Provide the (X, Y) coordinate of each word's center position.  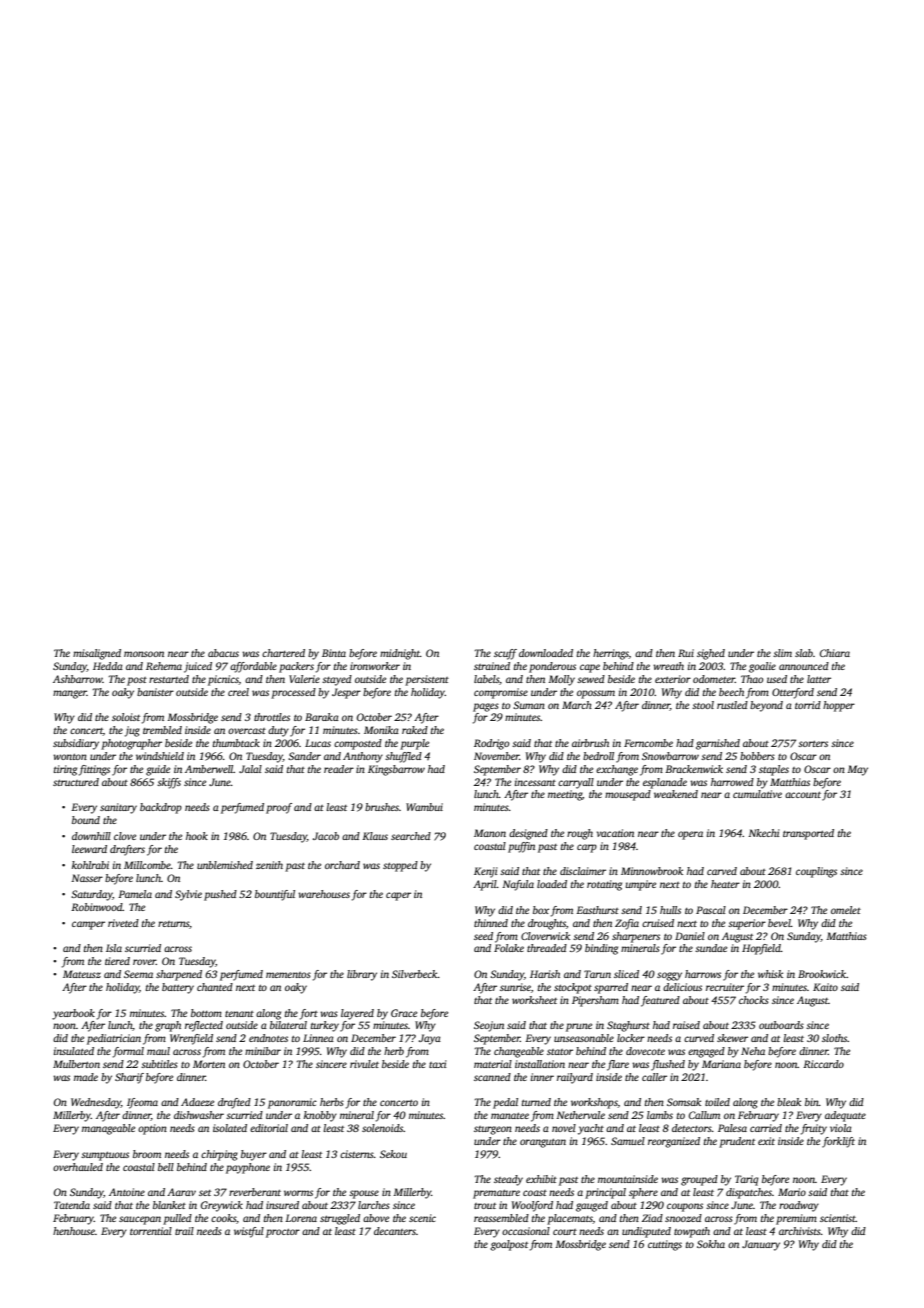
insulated (74, 1051)
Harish (545, 974)
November (496, 756)
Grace (404, 1013)
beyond (766, 706)
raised (686, 1025)
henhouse (74, 1231)
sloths (835, 1038)
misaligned (97, 654)
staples (774, 770)
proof (279, 808)
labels (486, 679)
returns (174, 925)
